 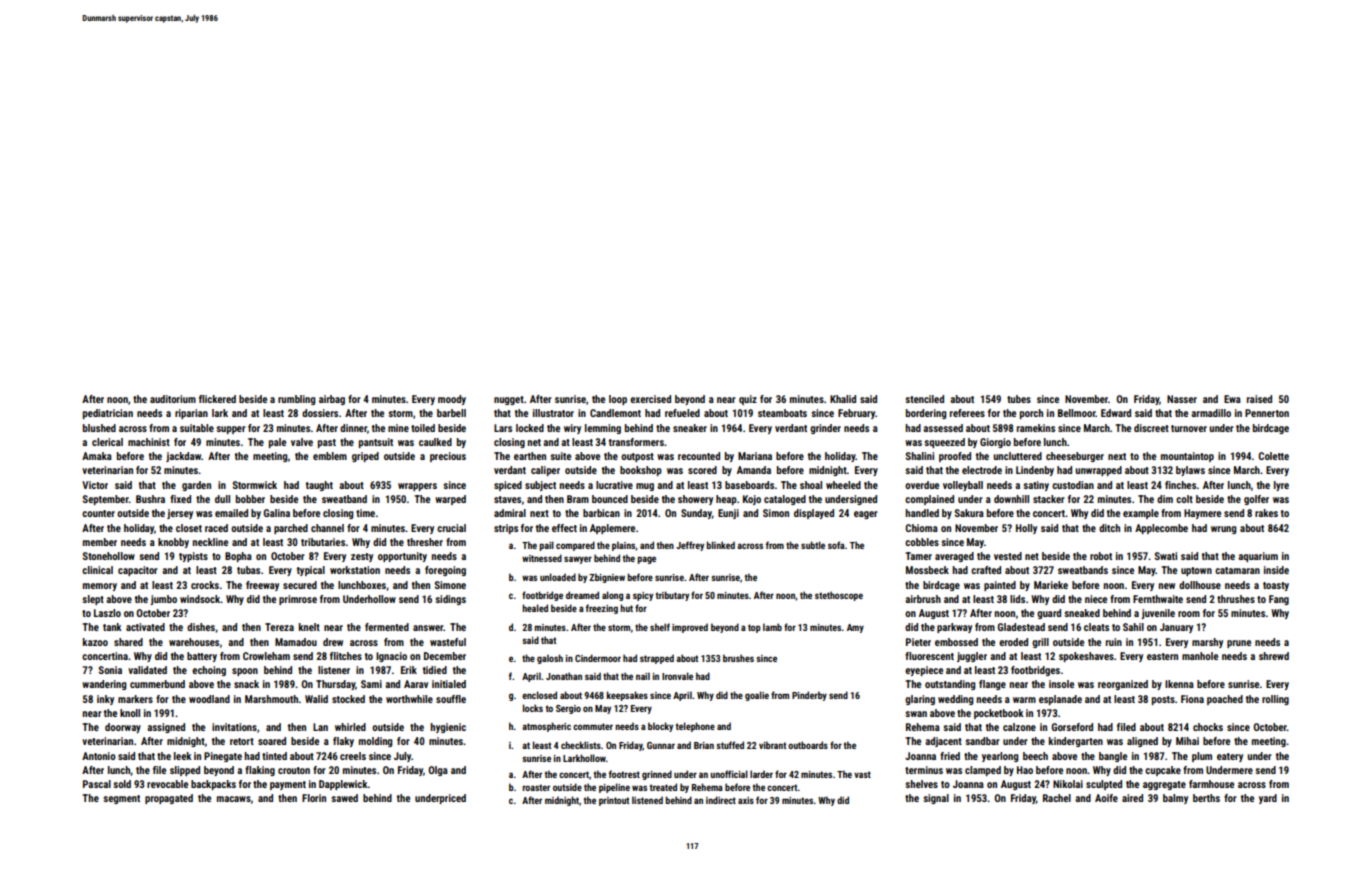 I want to click on Nasser, so click(x=1182, y=399).
